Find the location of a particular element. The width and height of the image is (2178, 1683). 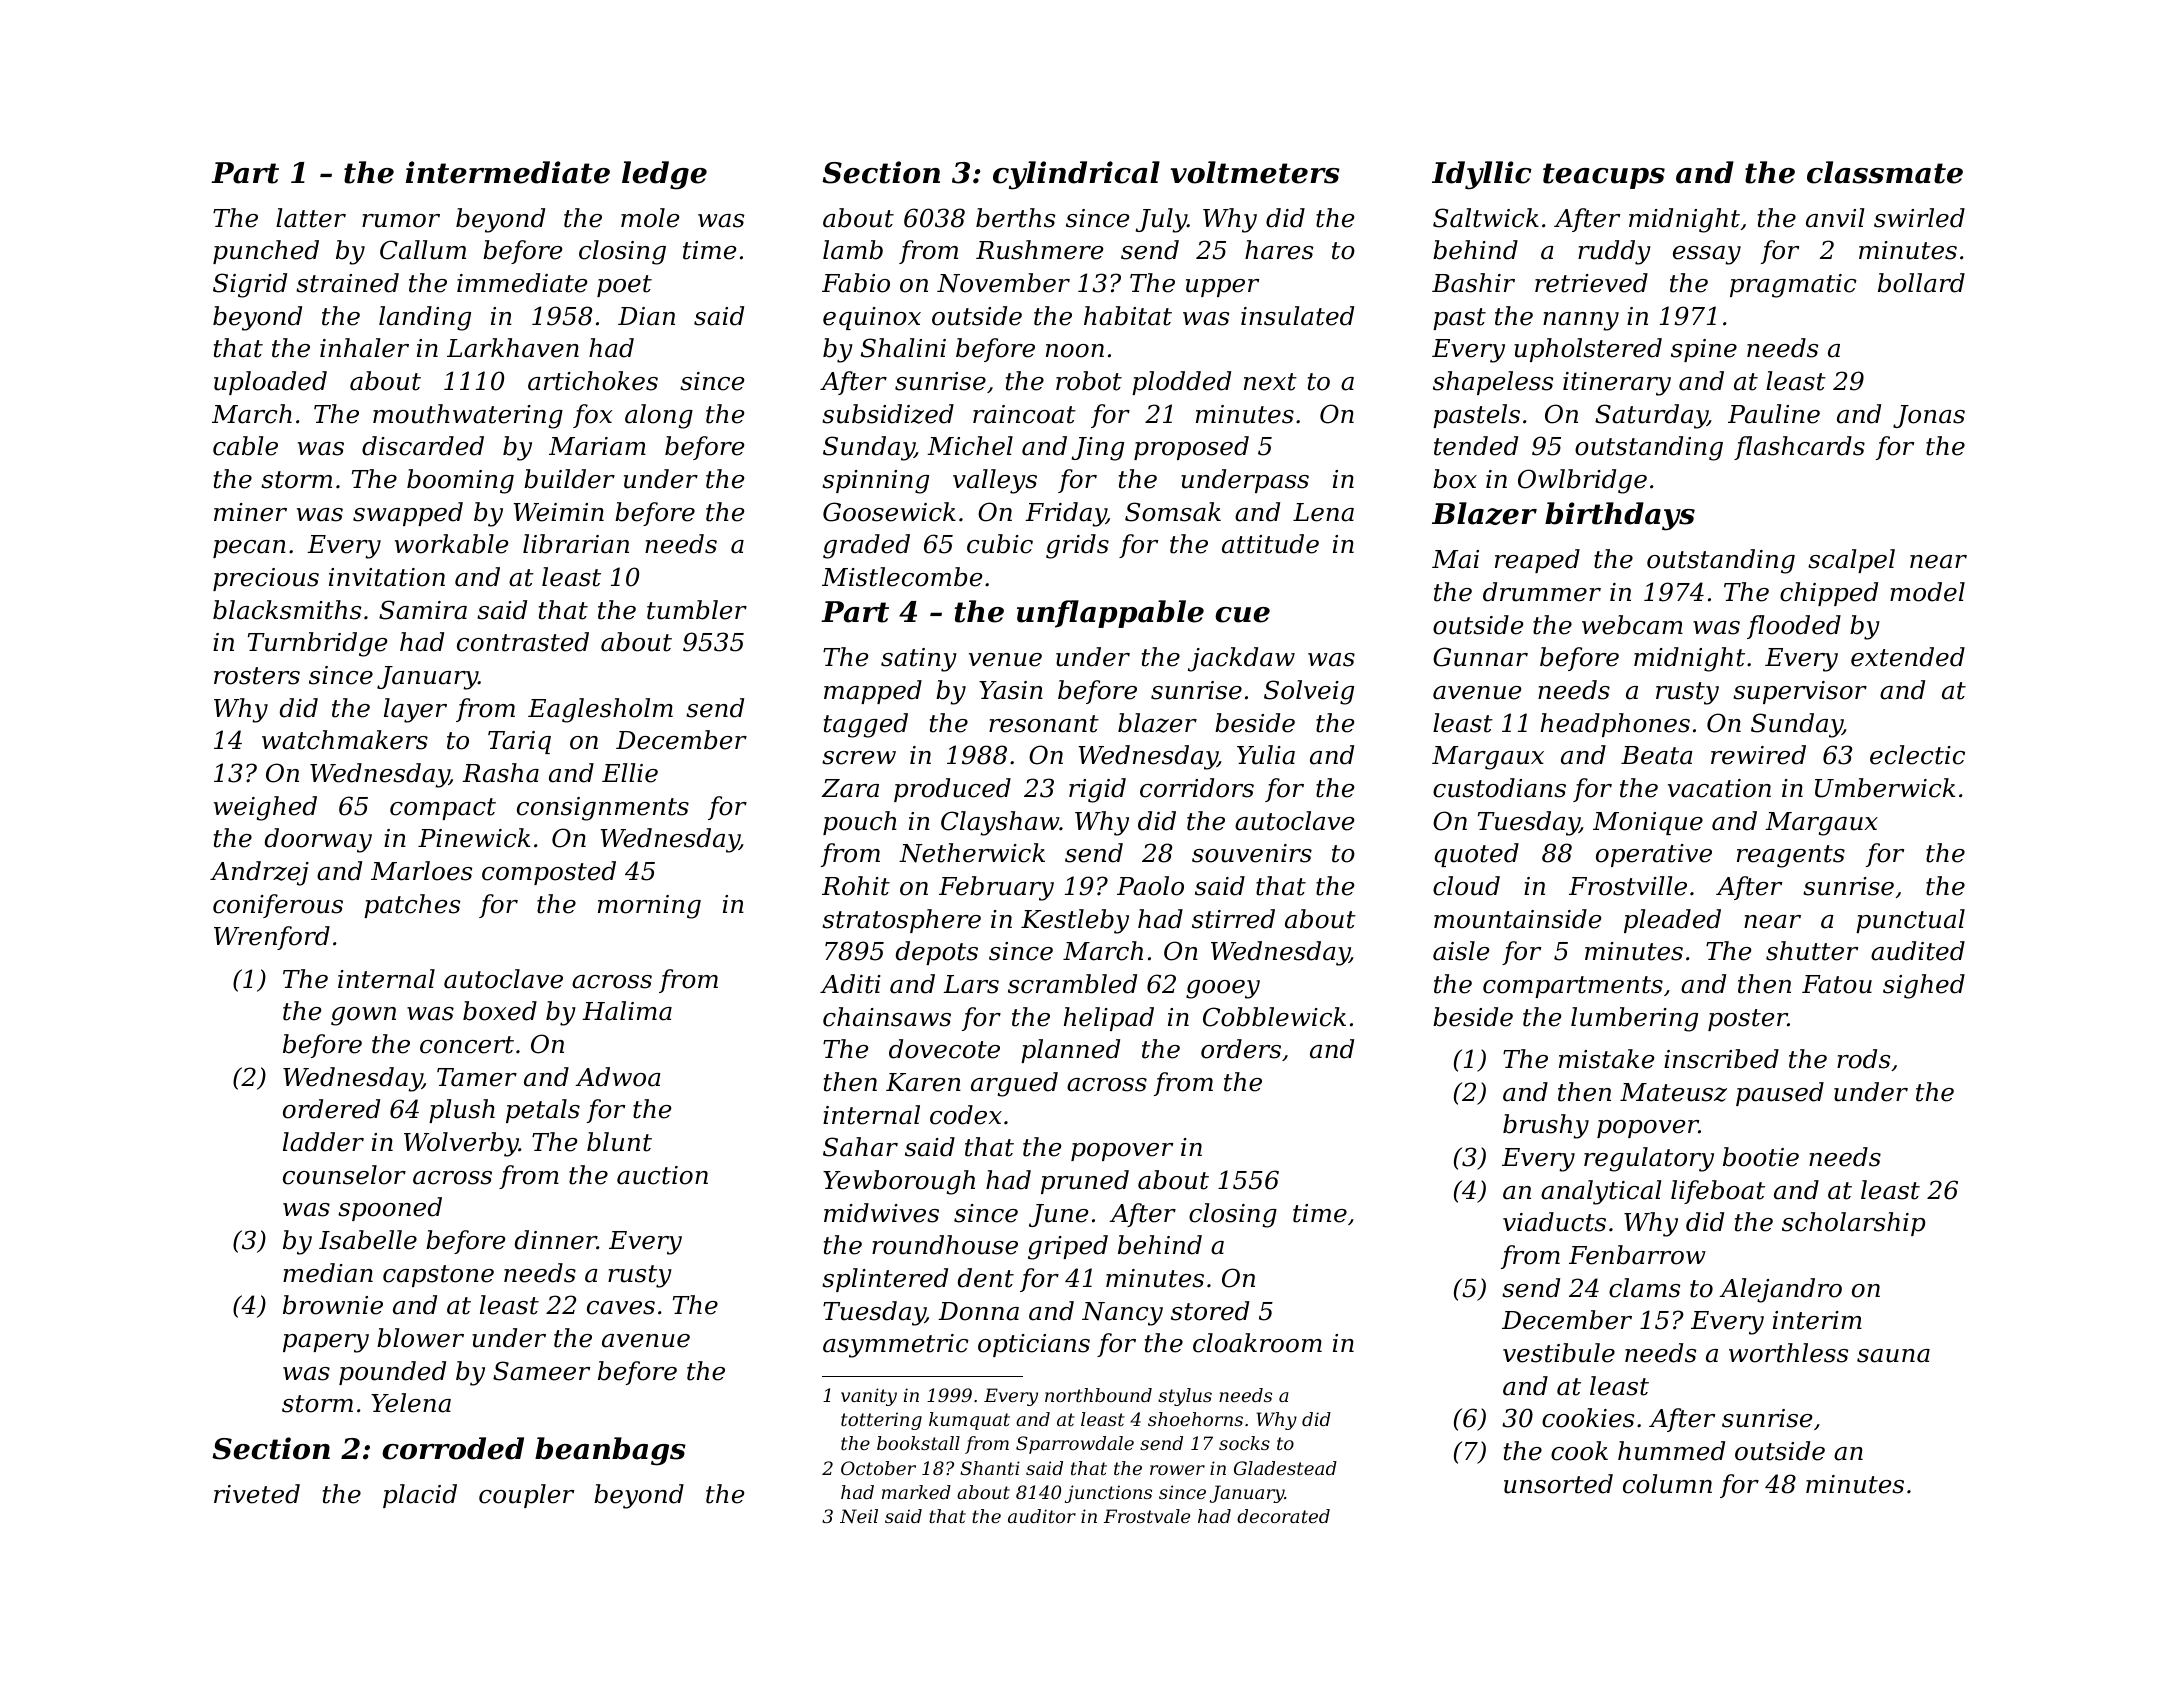

auditor is located at coordinates (1042, 1516).
